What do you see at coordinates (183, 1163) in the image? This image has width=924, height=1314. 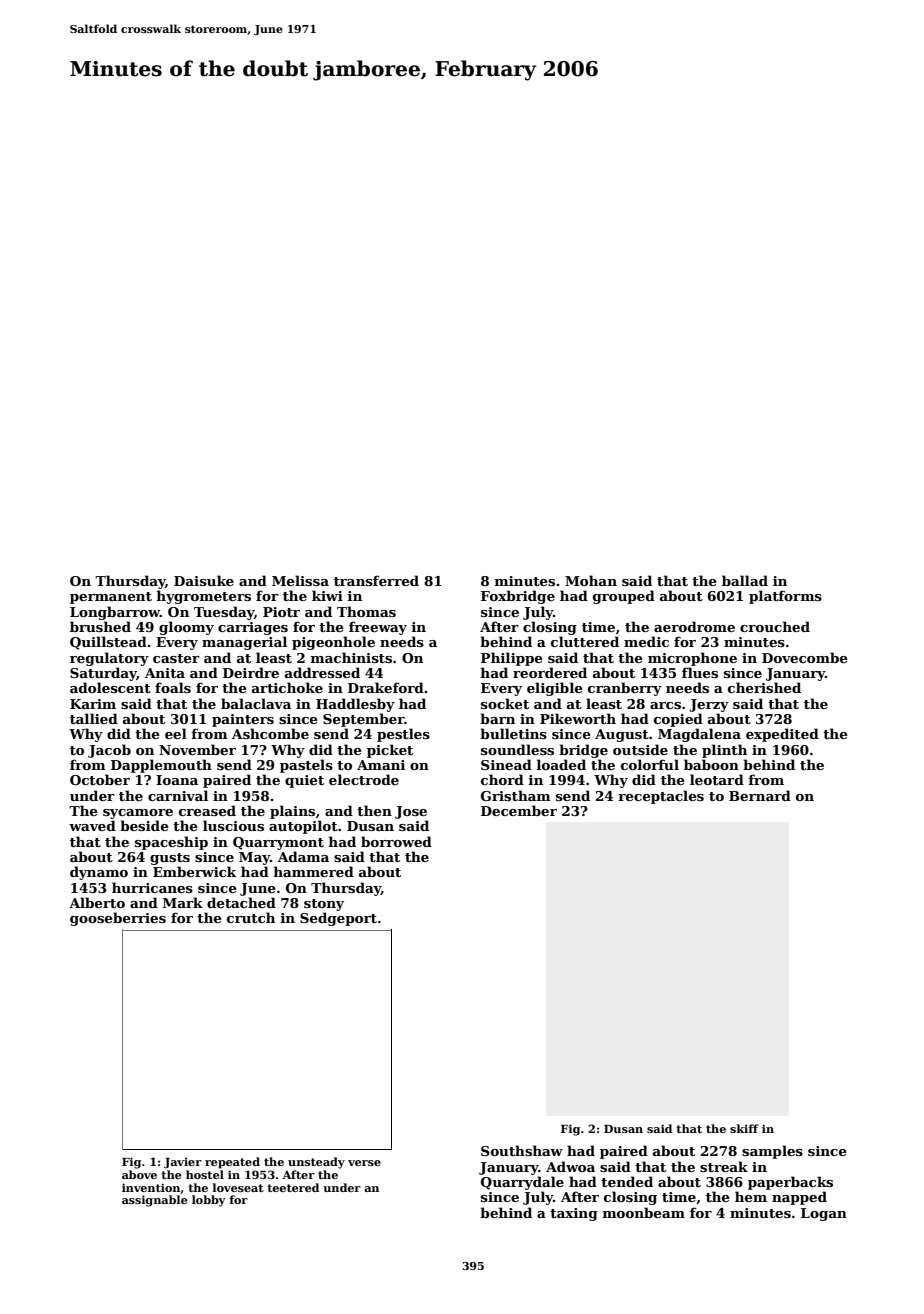 I see `Javier` at bounding box center [183, 1163].
